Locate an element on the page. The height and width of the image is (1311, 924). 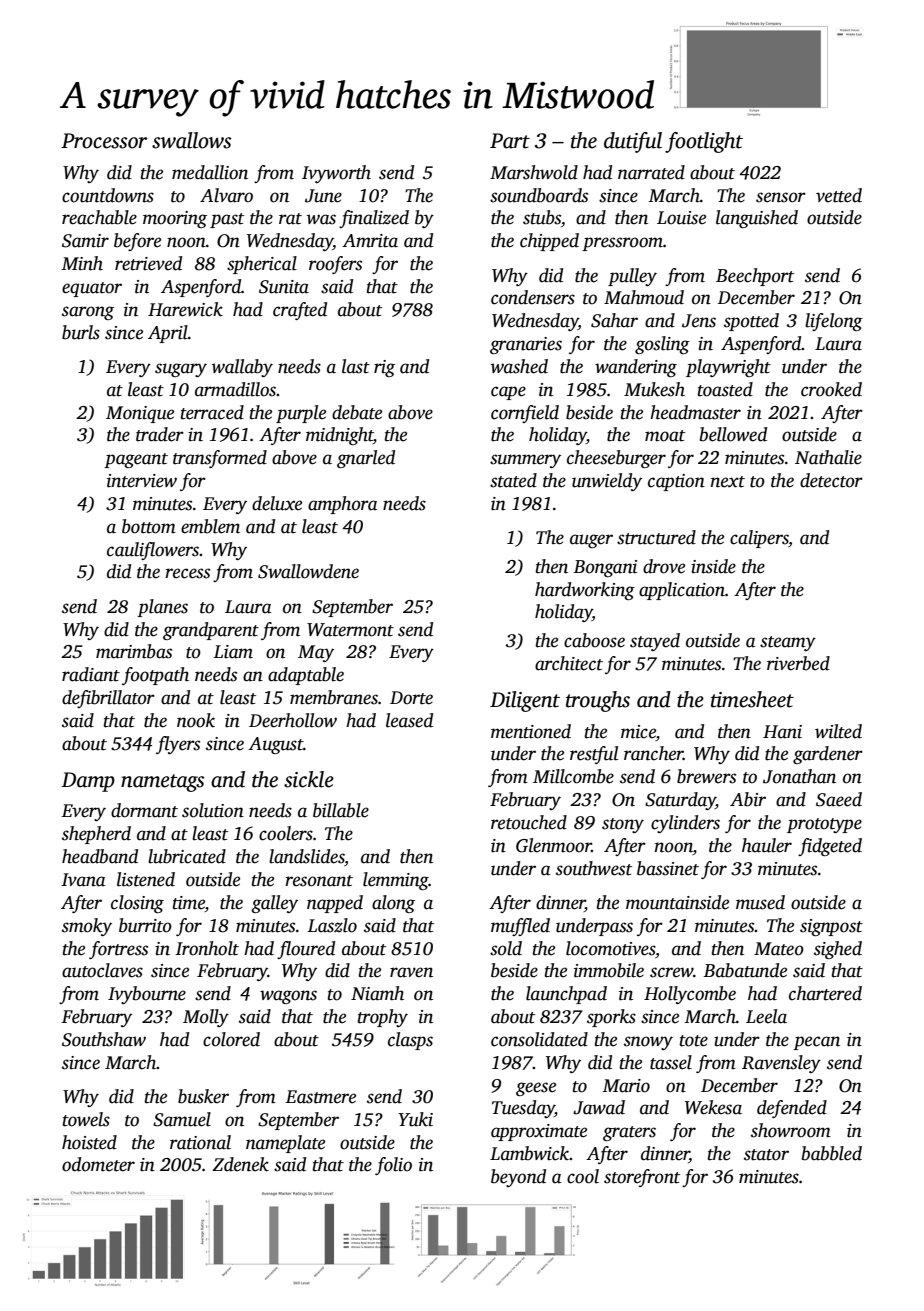
interview is located at coordinates (142, 481).
